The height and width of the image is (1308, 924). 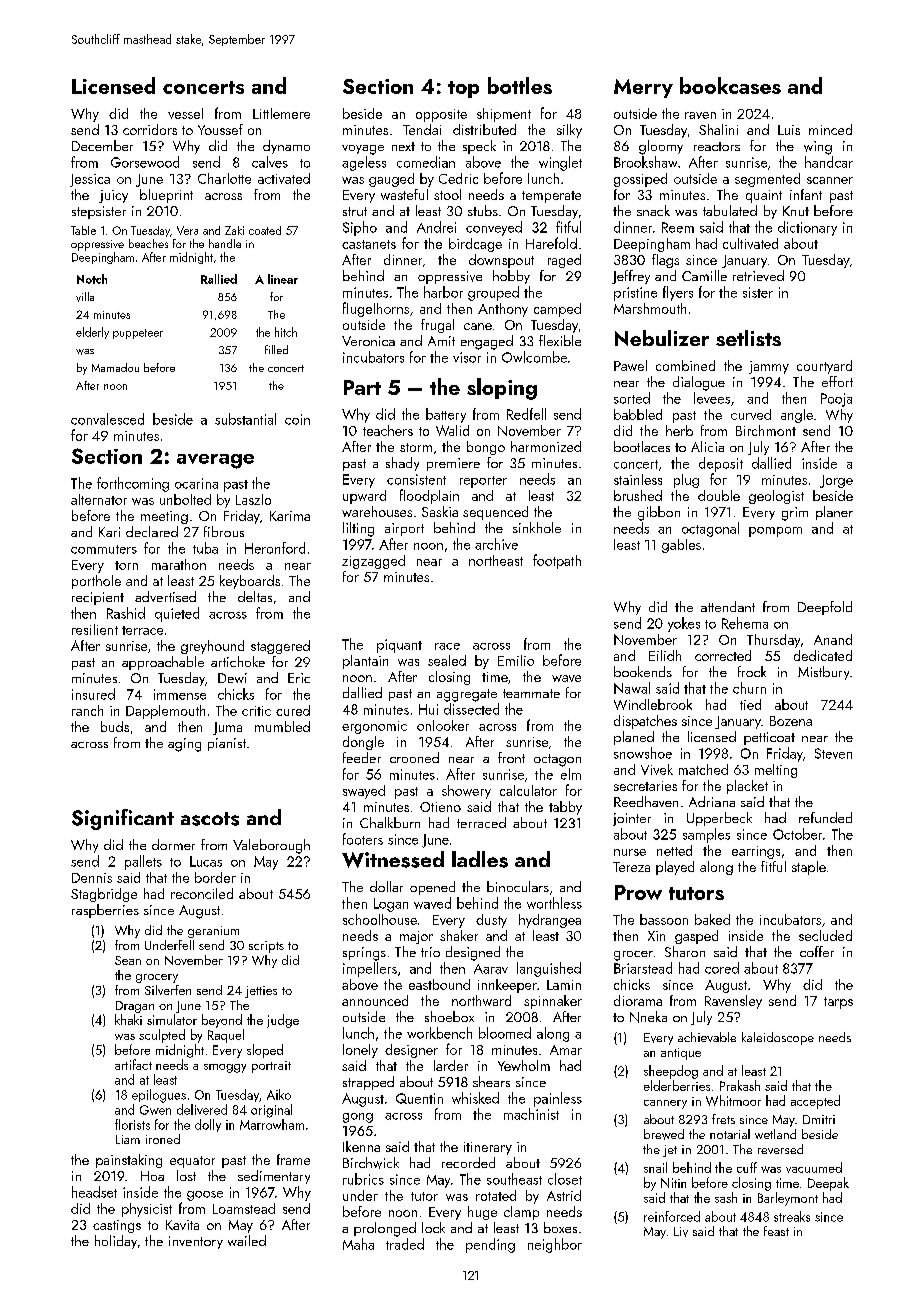 I want to click on pending, so click(x=490, y=1245).
